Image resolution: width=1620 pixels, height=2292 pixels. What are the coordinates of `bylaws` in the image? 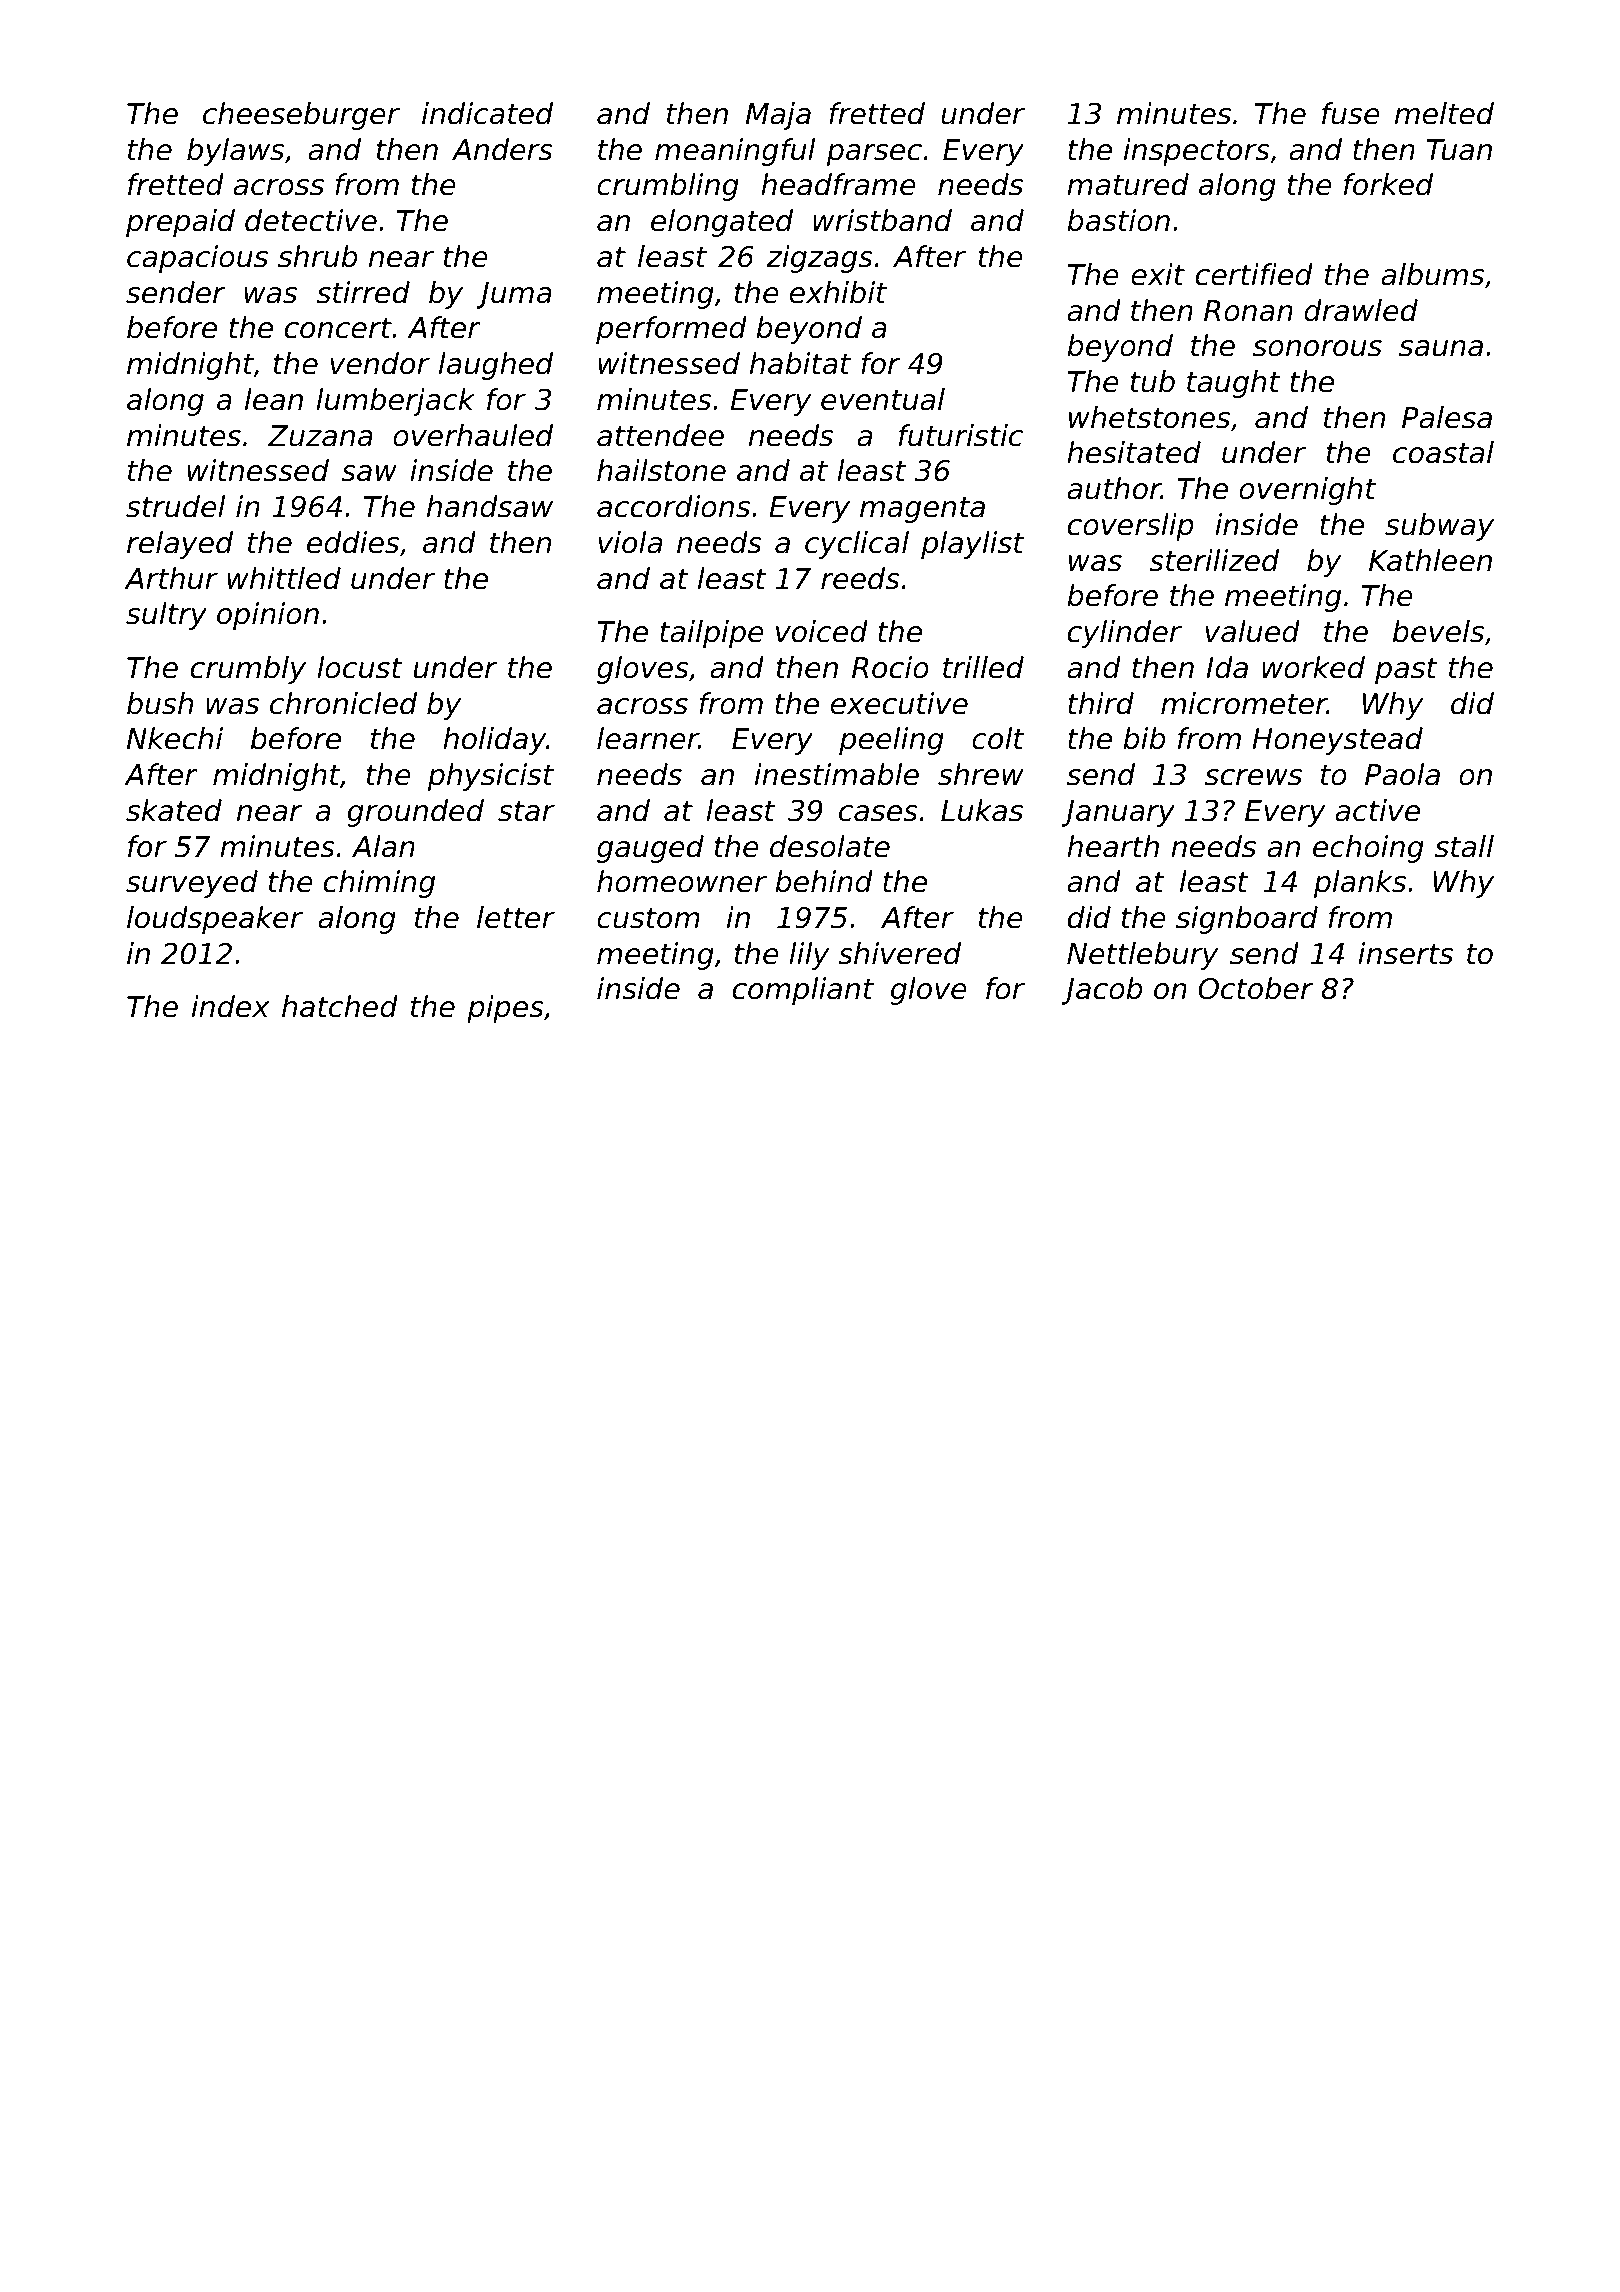 It's located at (235, 152).
